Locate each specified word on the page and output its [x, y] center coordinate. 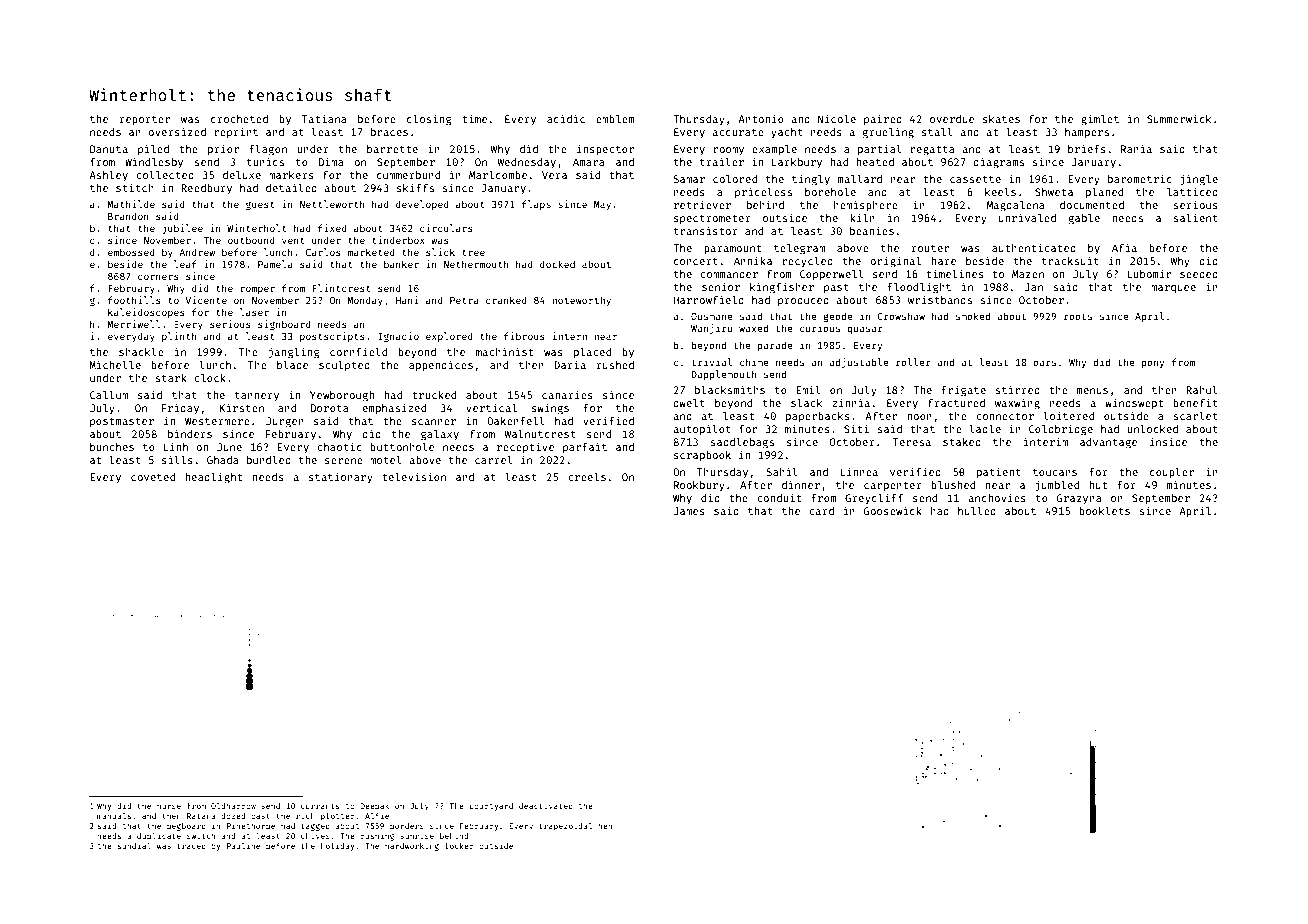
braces [389, 132]
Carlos [323, 252]
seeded [1199, 274]
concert [696, 261]
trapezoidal [565, 826]
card [821, 511]
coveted [153, 477]
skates [1001, 119]
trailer [722, 161]
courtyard [491, 807]
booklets [1104, 510]
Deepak [374, 807]
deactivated [546, 806]
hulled [977, 510]
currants [320, 806]
